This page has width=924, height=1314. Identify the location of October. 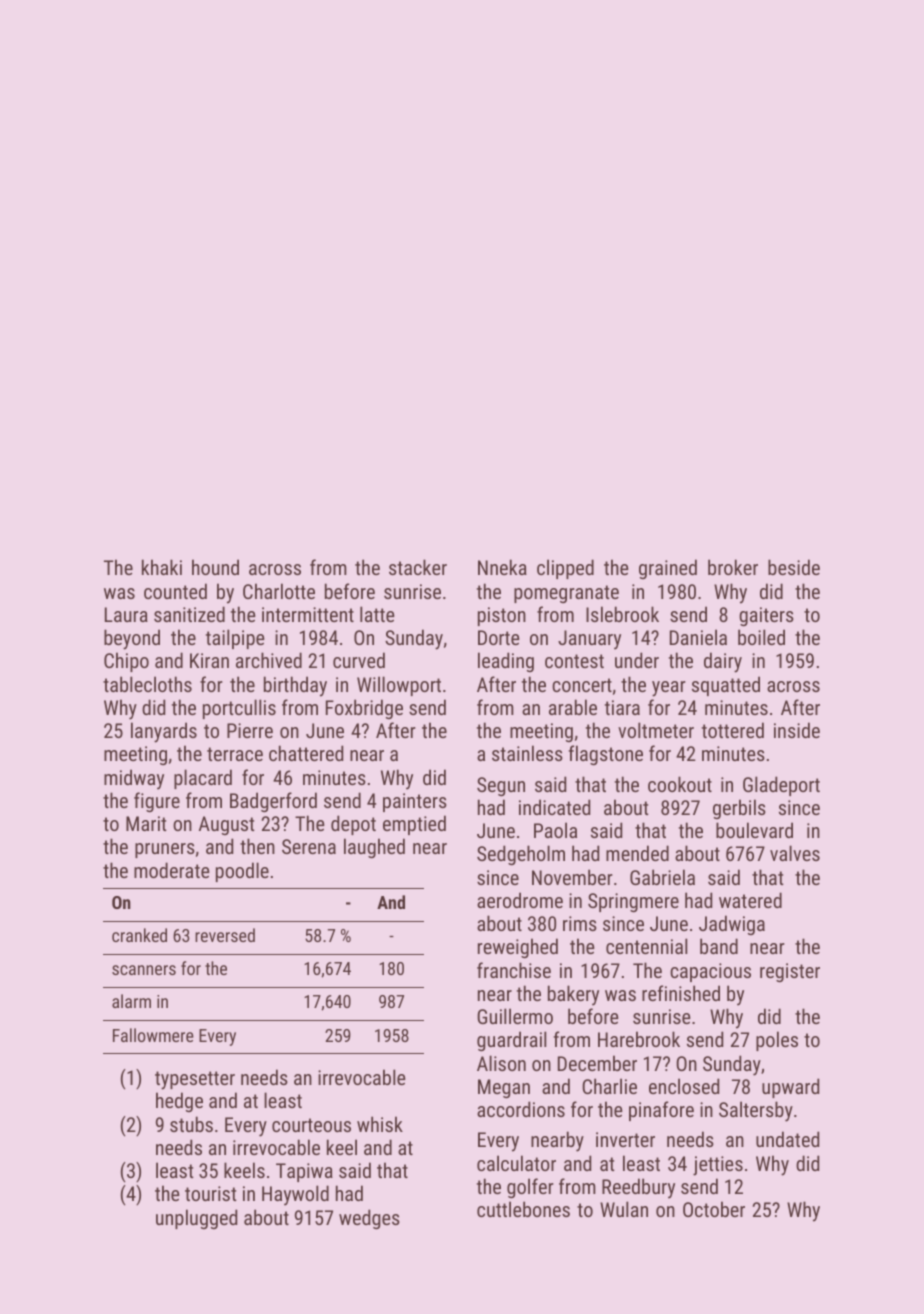
(714, 1209).
